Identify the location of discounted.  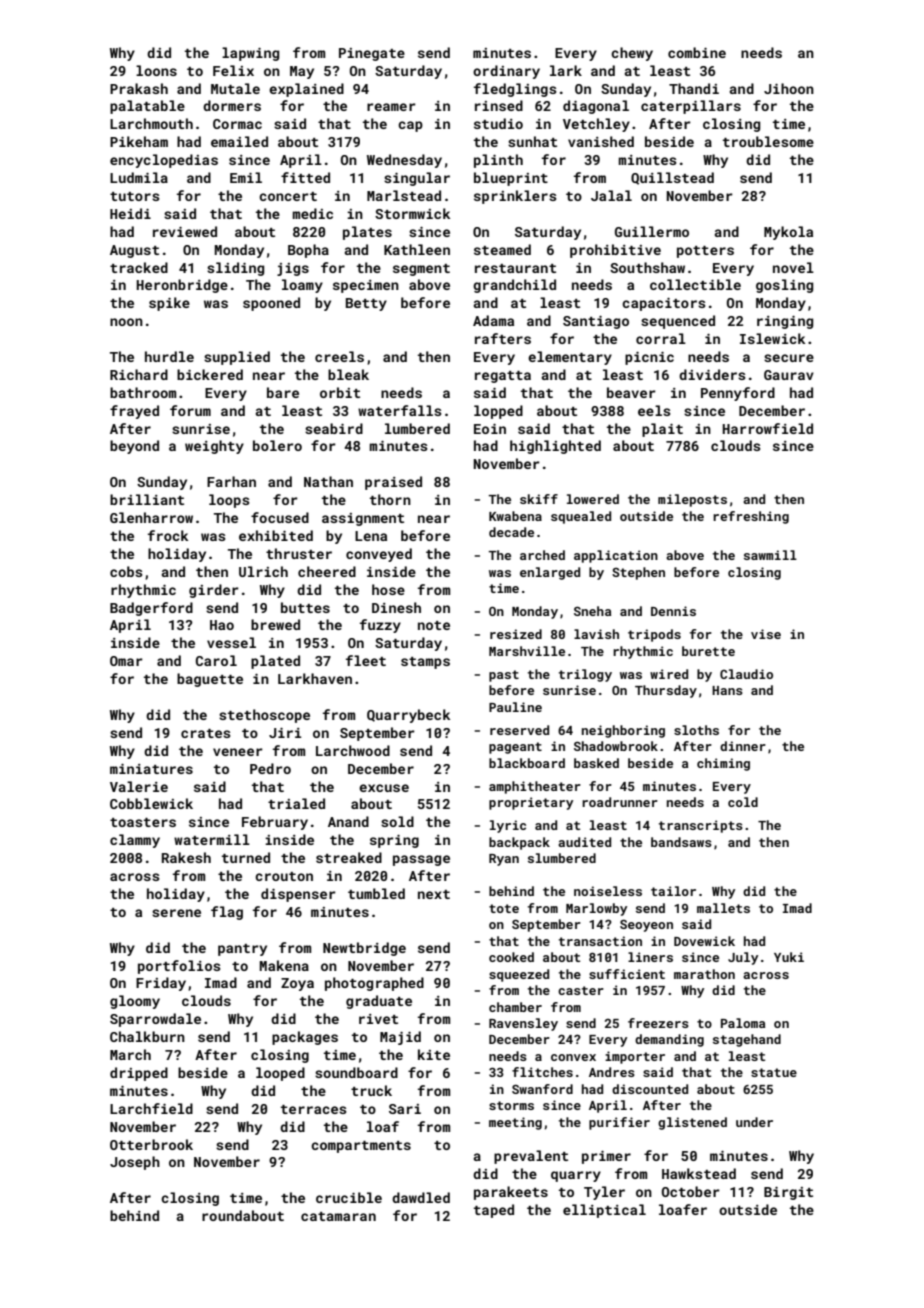
(650, 1089).
